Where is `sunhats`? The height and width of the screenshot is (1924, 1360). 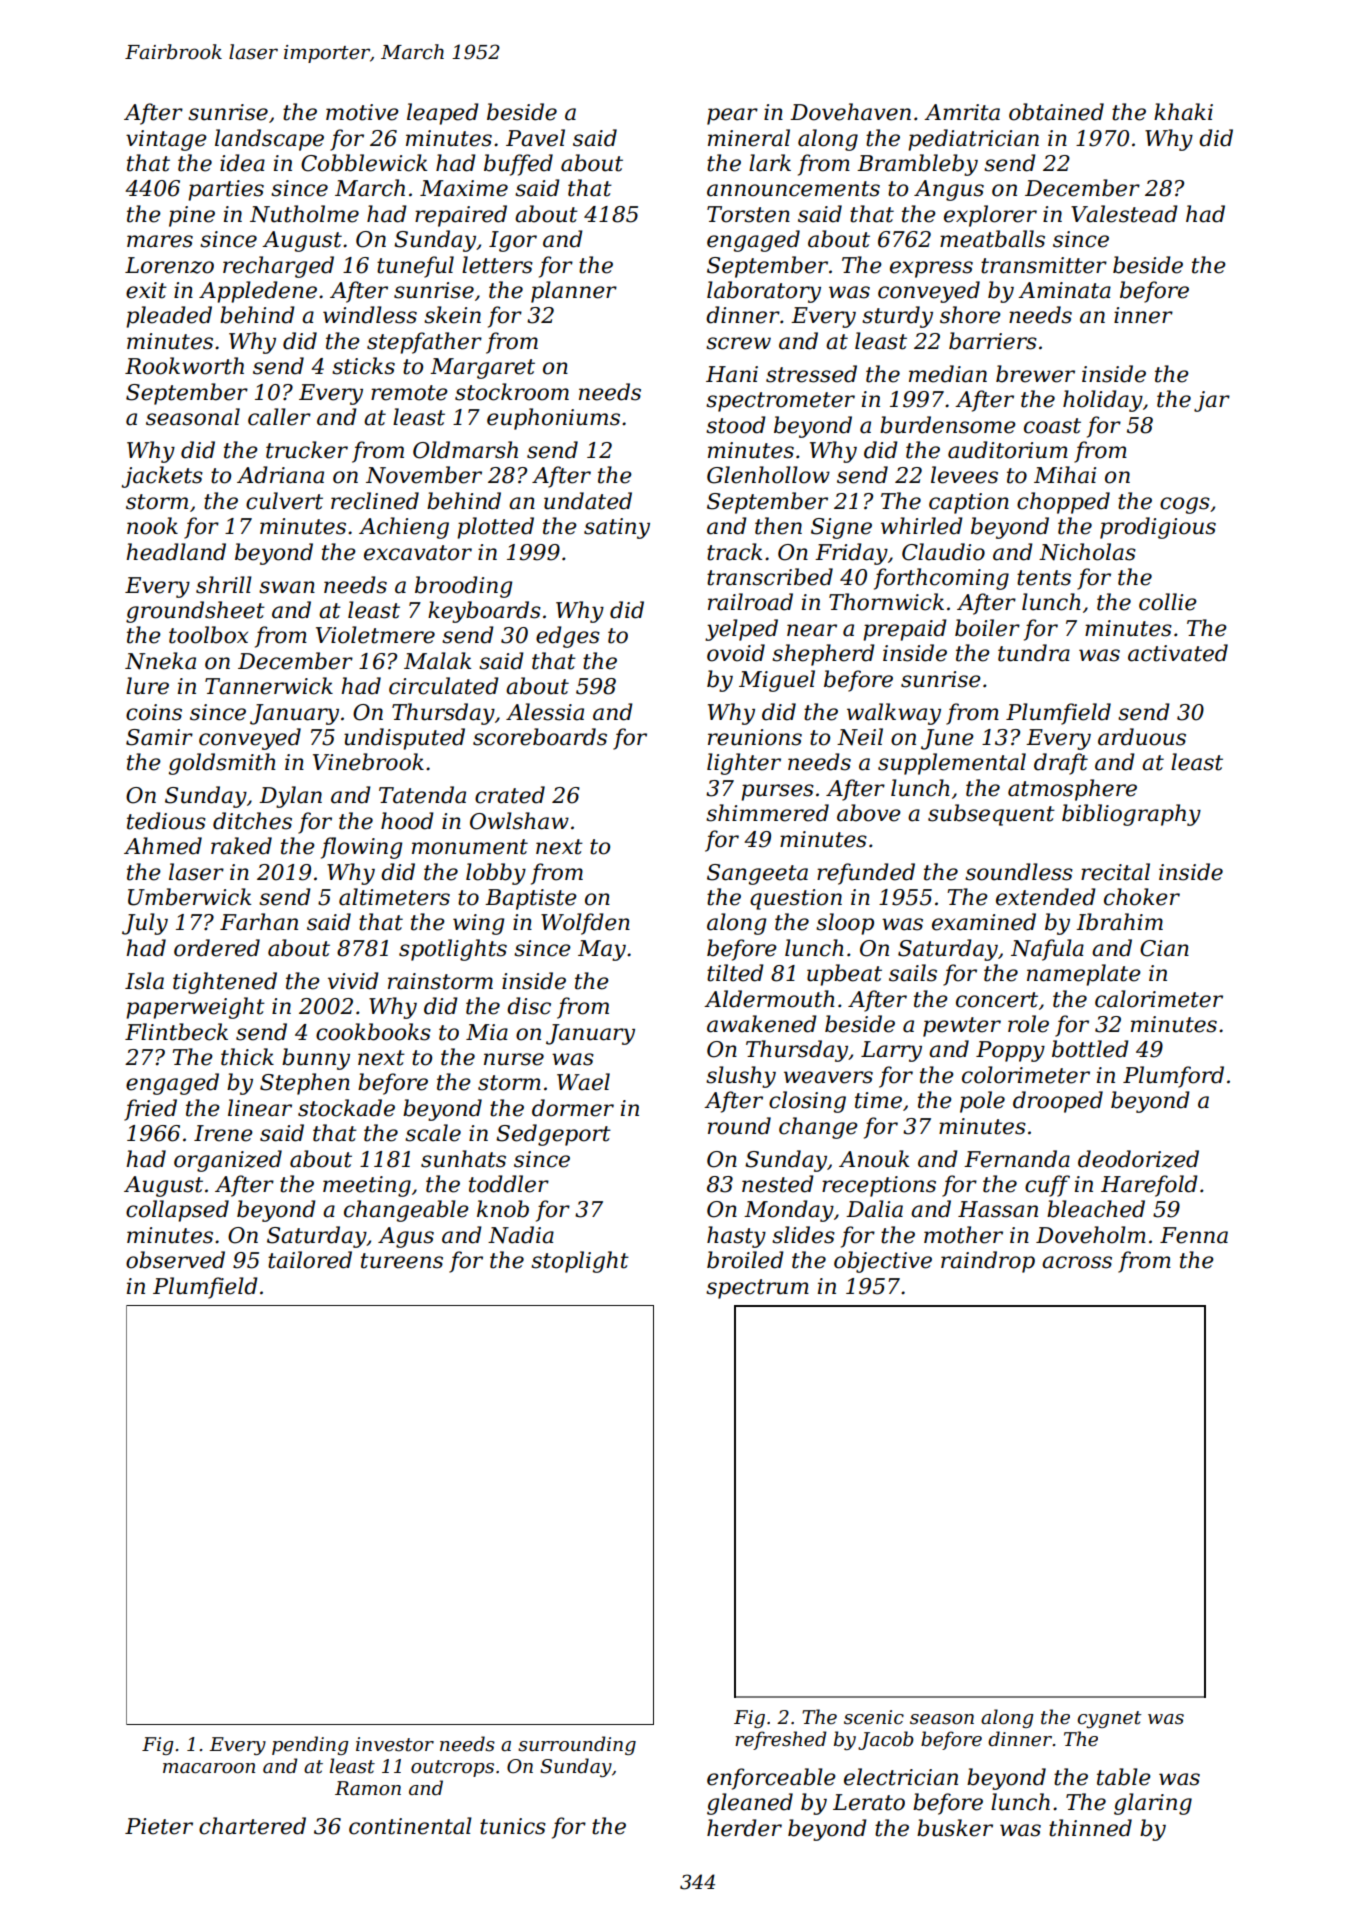
sunhats is located at coordinates (463, 1159).
